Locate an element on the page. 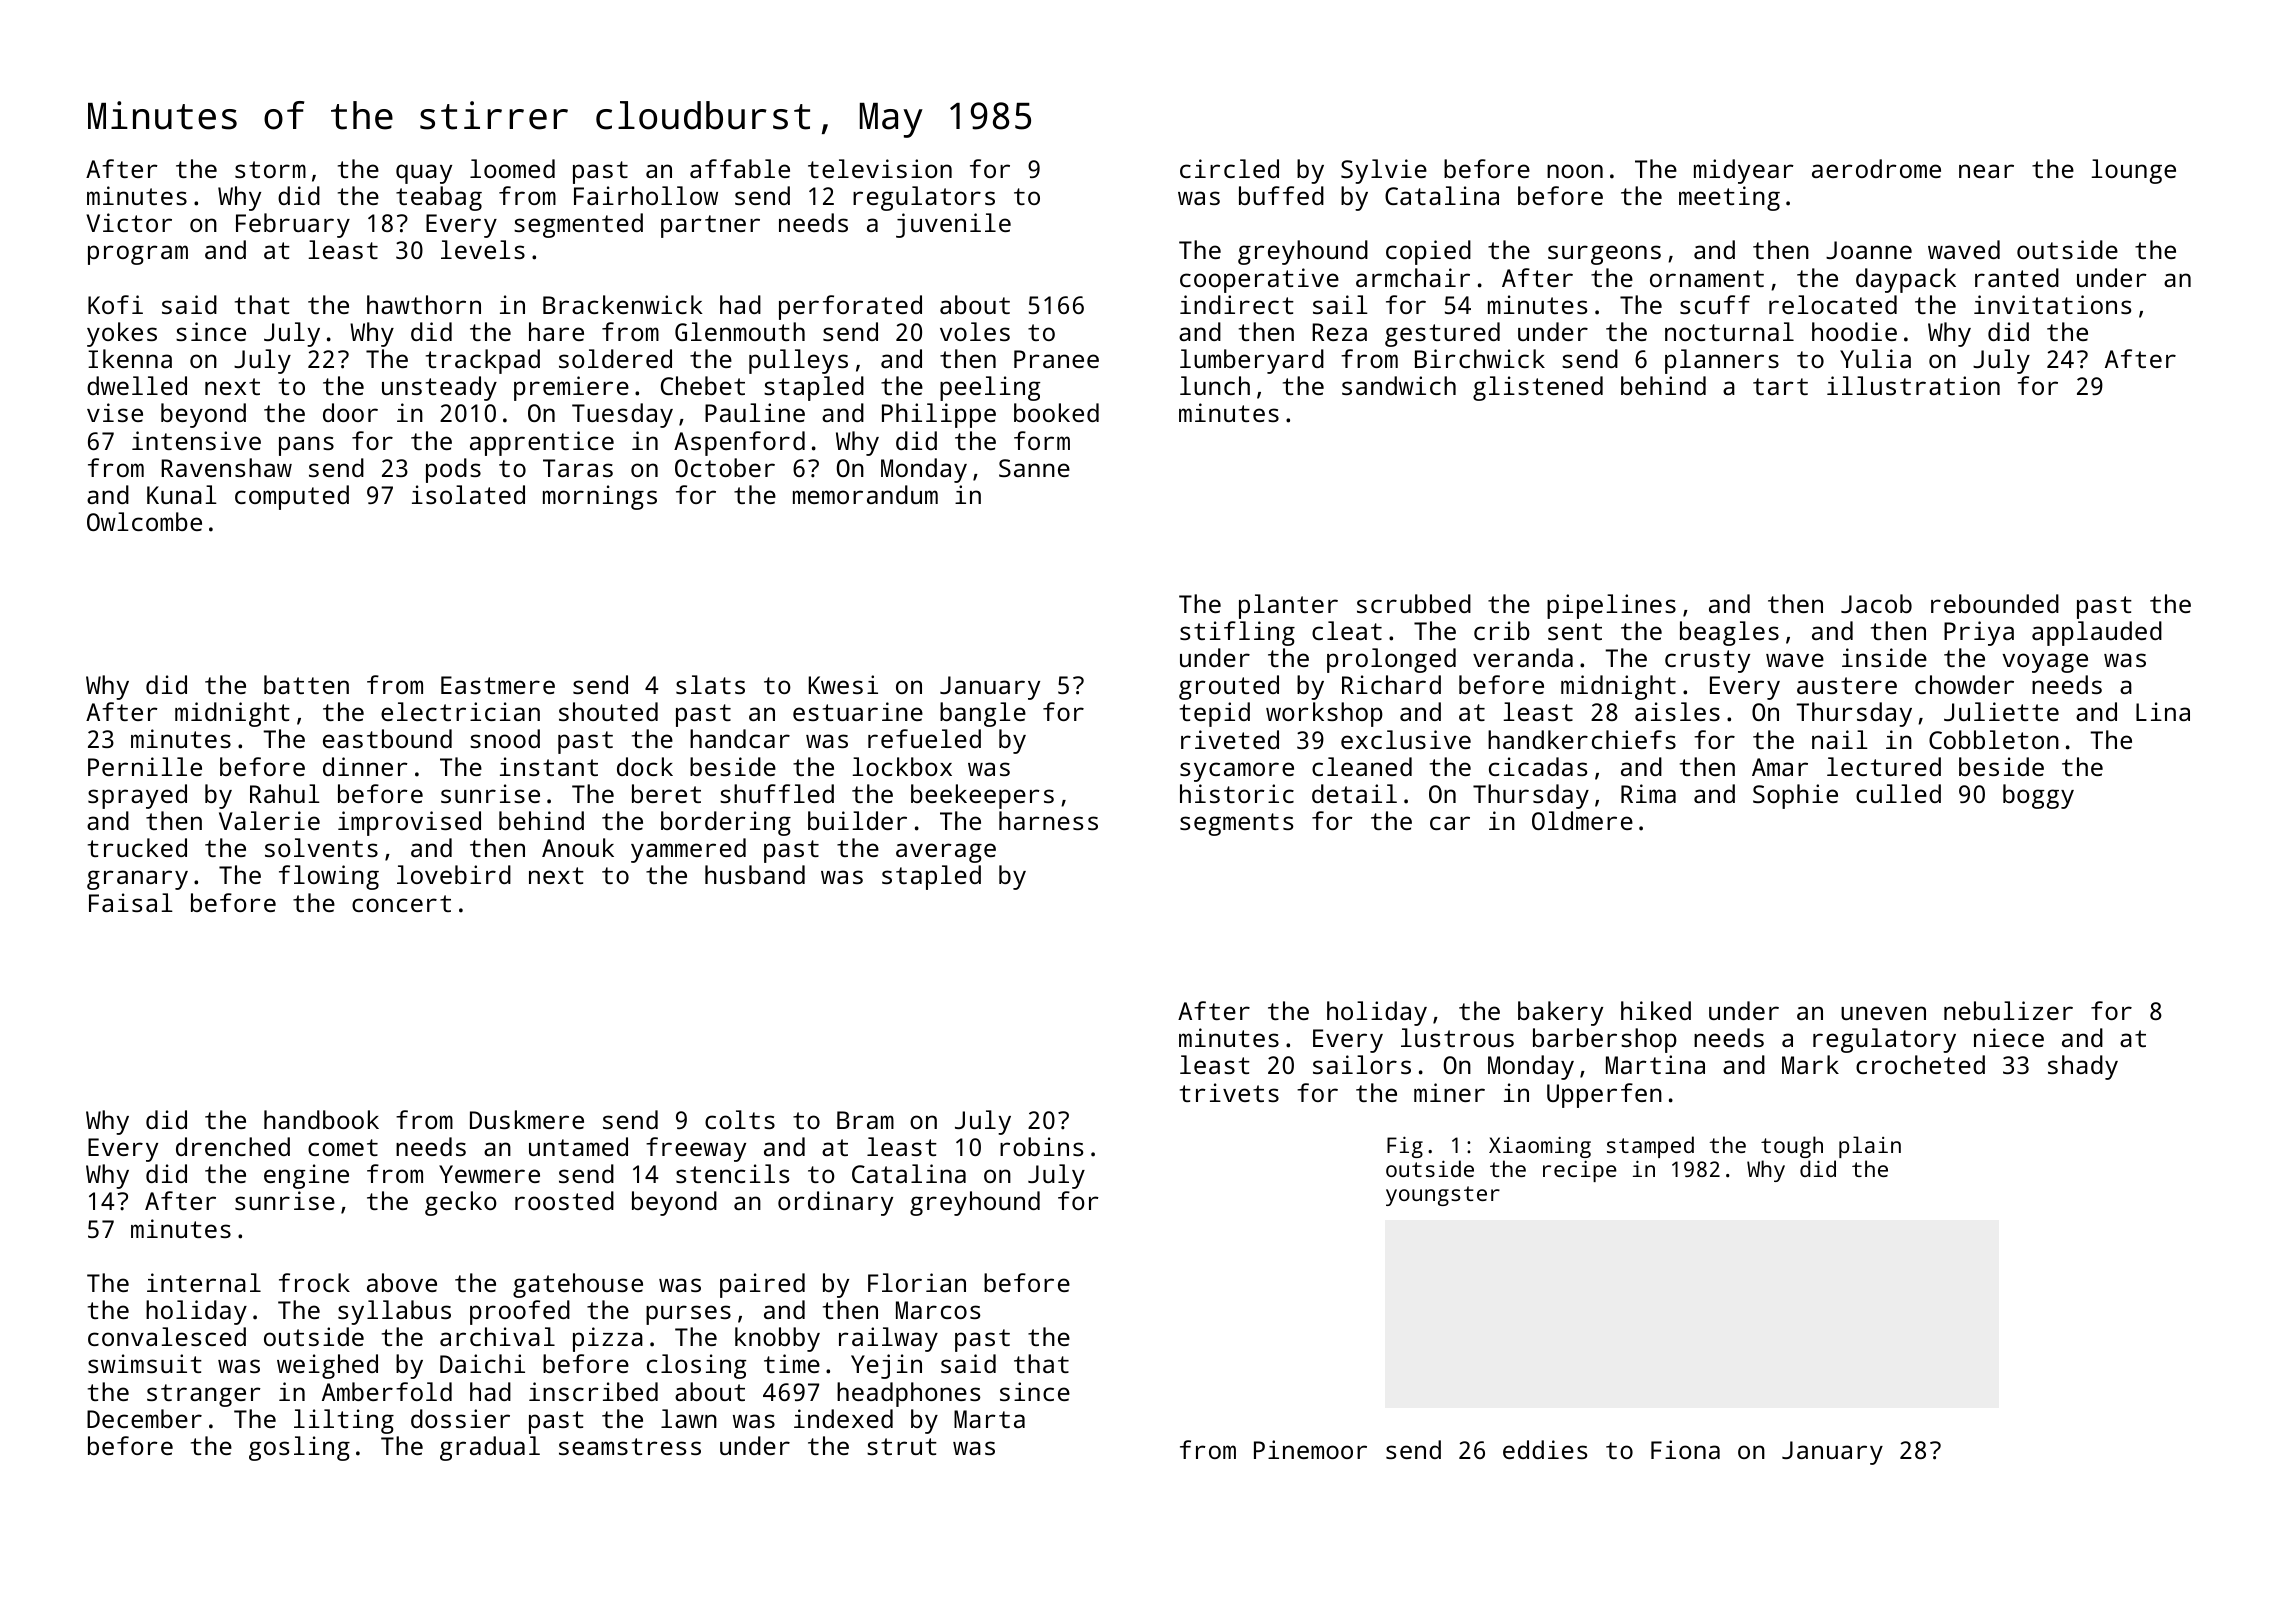 Image resolution: width=2292 pixels, height=1620 pixels. stamped is located at coordinates (1650, 1147).
